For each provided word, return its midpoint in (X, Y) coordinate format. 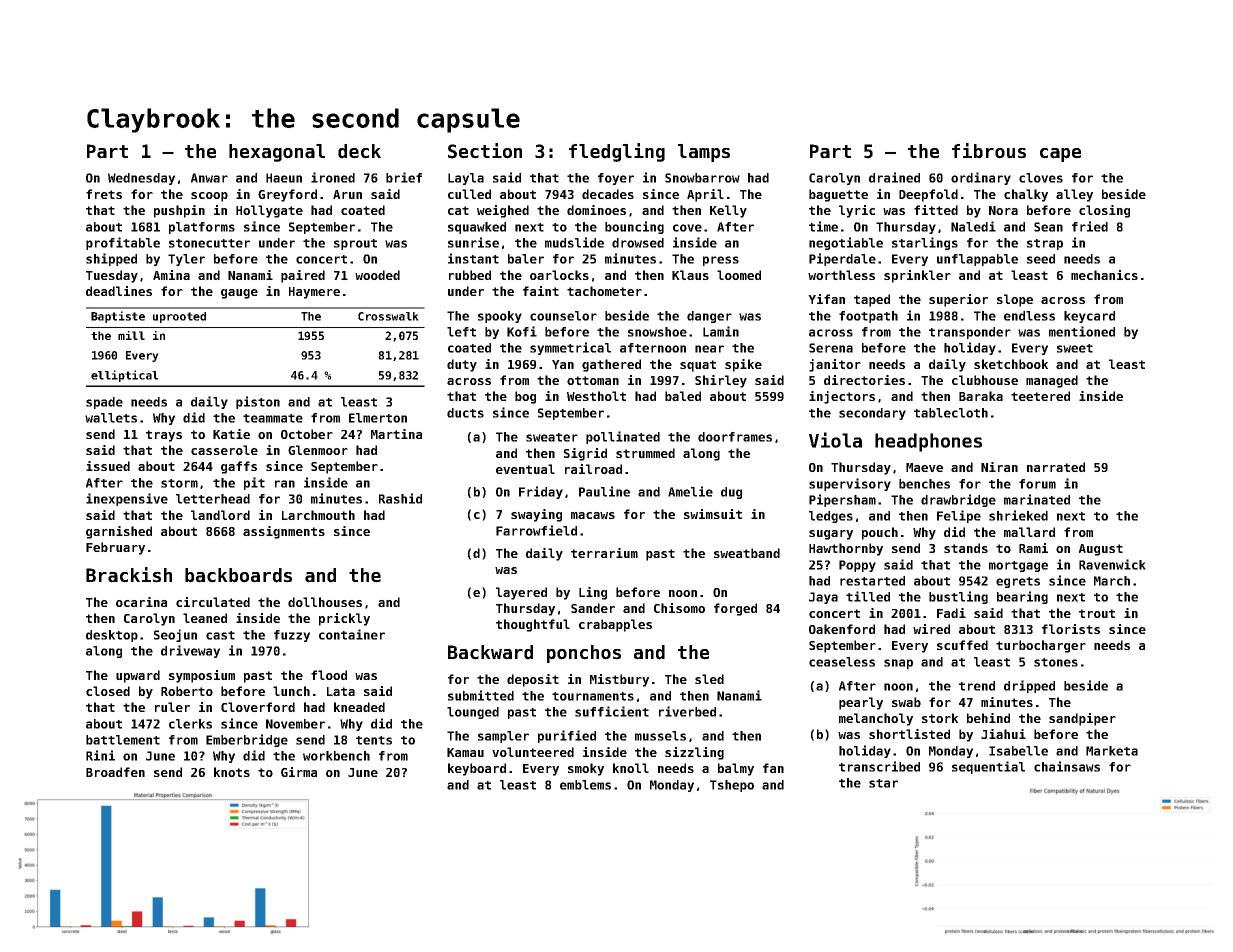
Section (485, 151)
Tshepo (732, 786)
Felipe (959, 516)
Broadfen (115, 772)
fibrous (989, 151)
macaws (593, 515)
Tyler (186, 260)
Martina (396, 434)
